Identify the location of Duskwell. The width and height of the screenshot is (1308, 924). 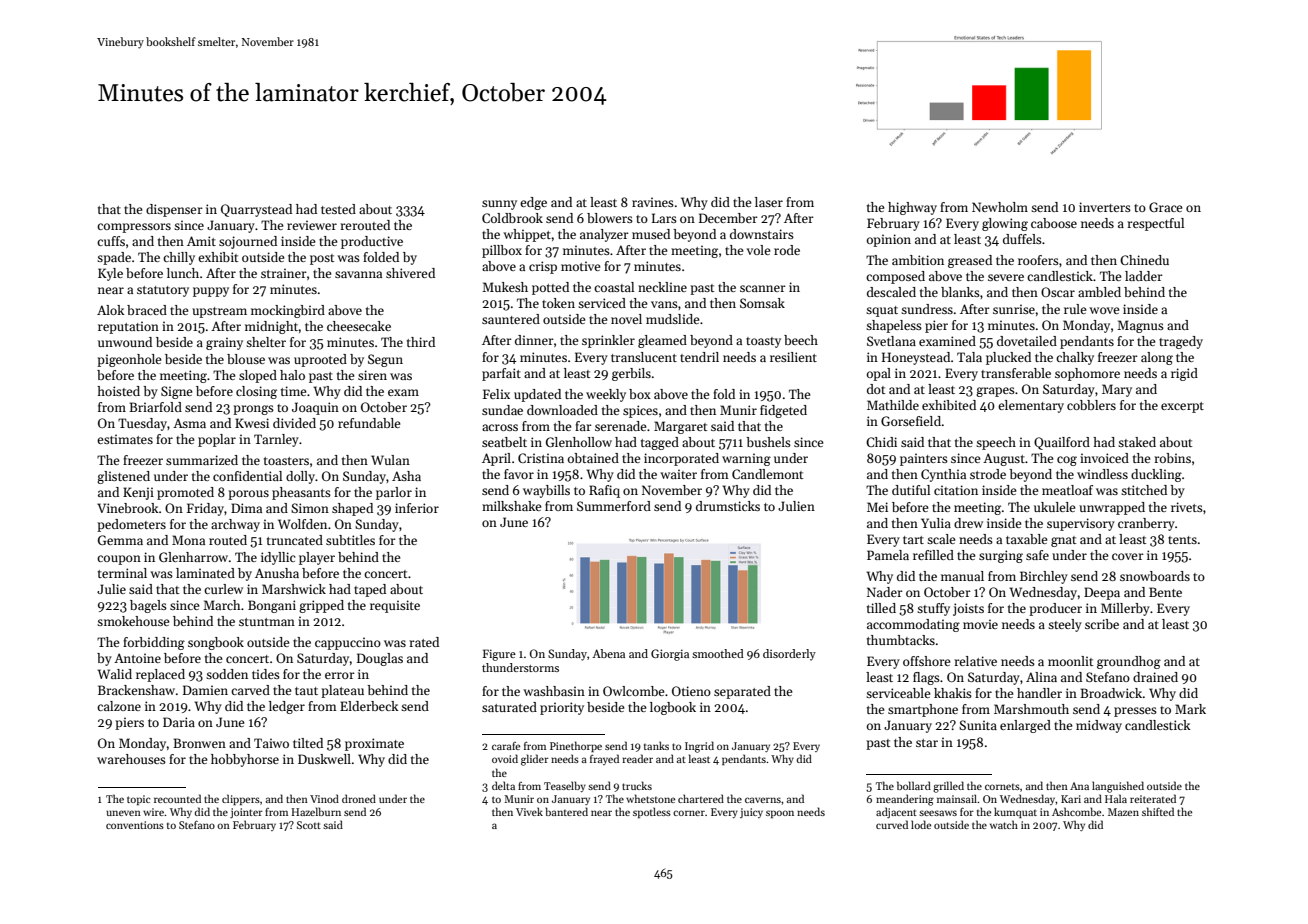
(324, 759).
